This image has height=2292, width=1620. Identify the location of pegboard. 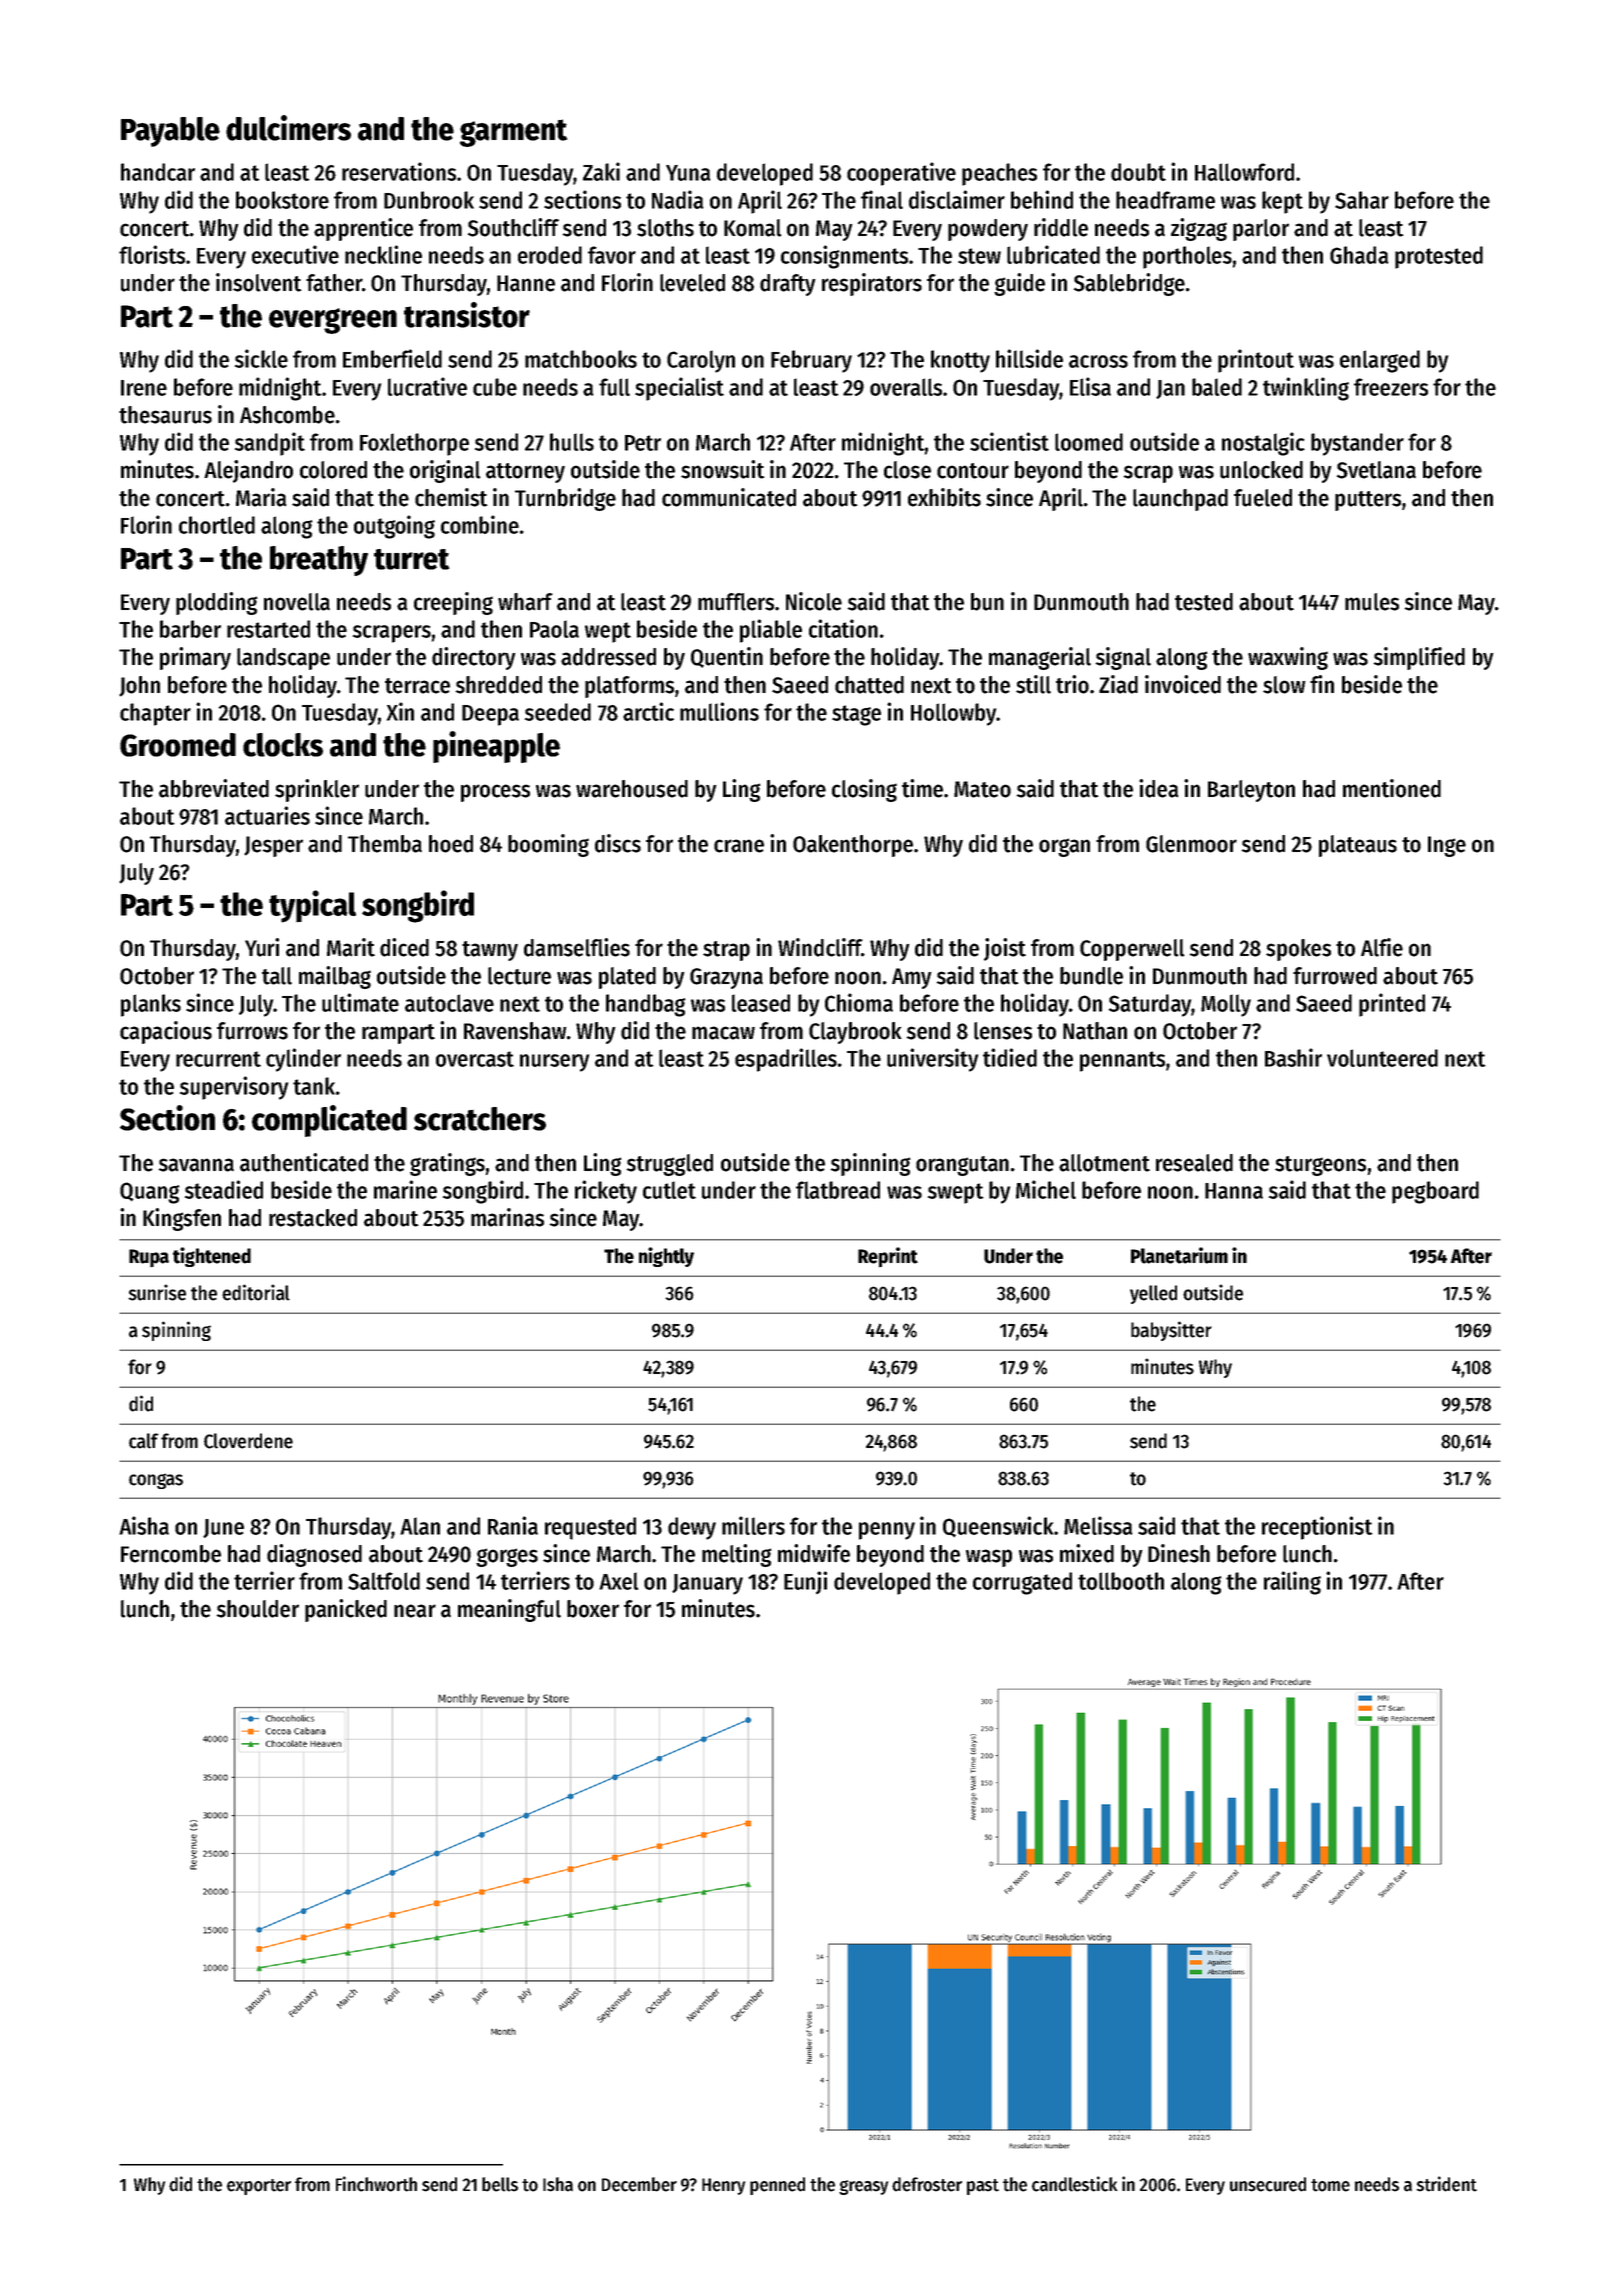
(1435, 1192).
